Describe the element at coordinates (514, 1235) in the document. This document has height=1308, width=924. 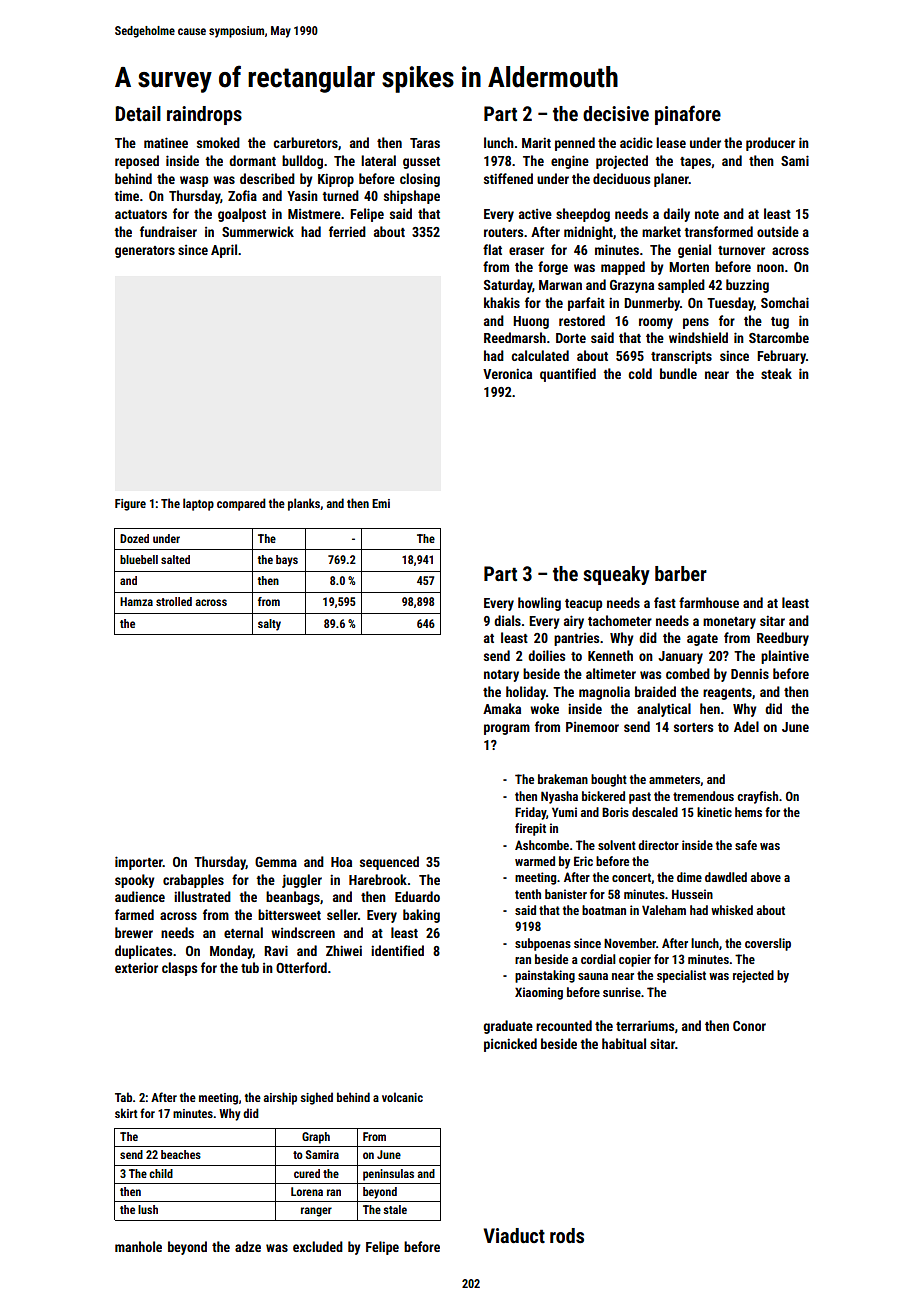
I see `Viaduct` at that location.
